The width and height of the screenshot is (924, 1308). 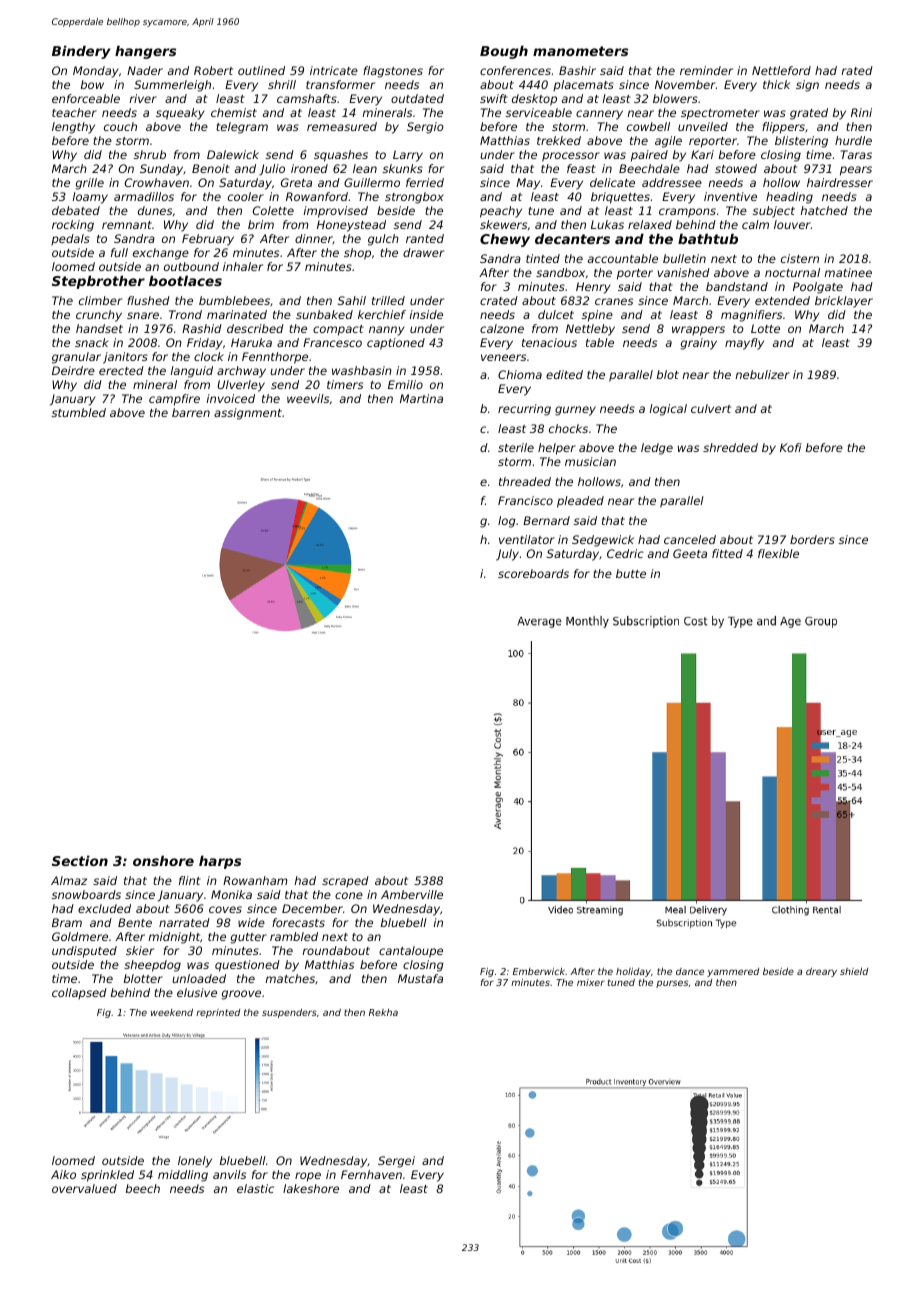 What do you see at coordinates (792, 224) in the screenshot?
I see `louver` at bounding box center [792, 224].
